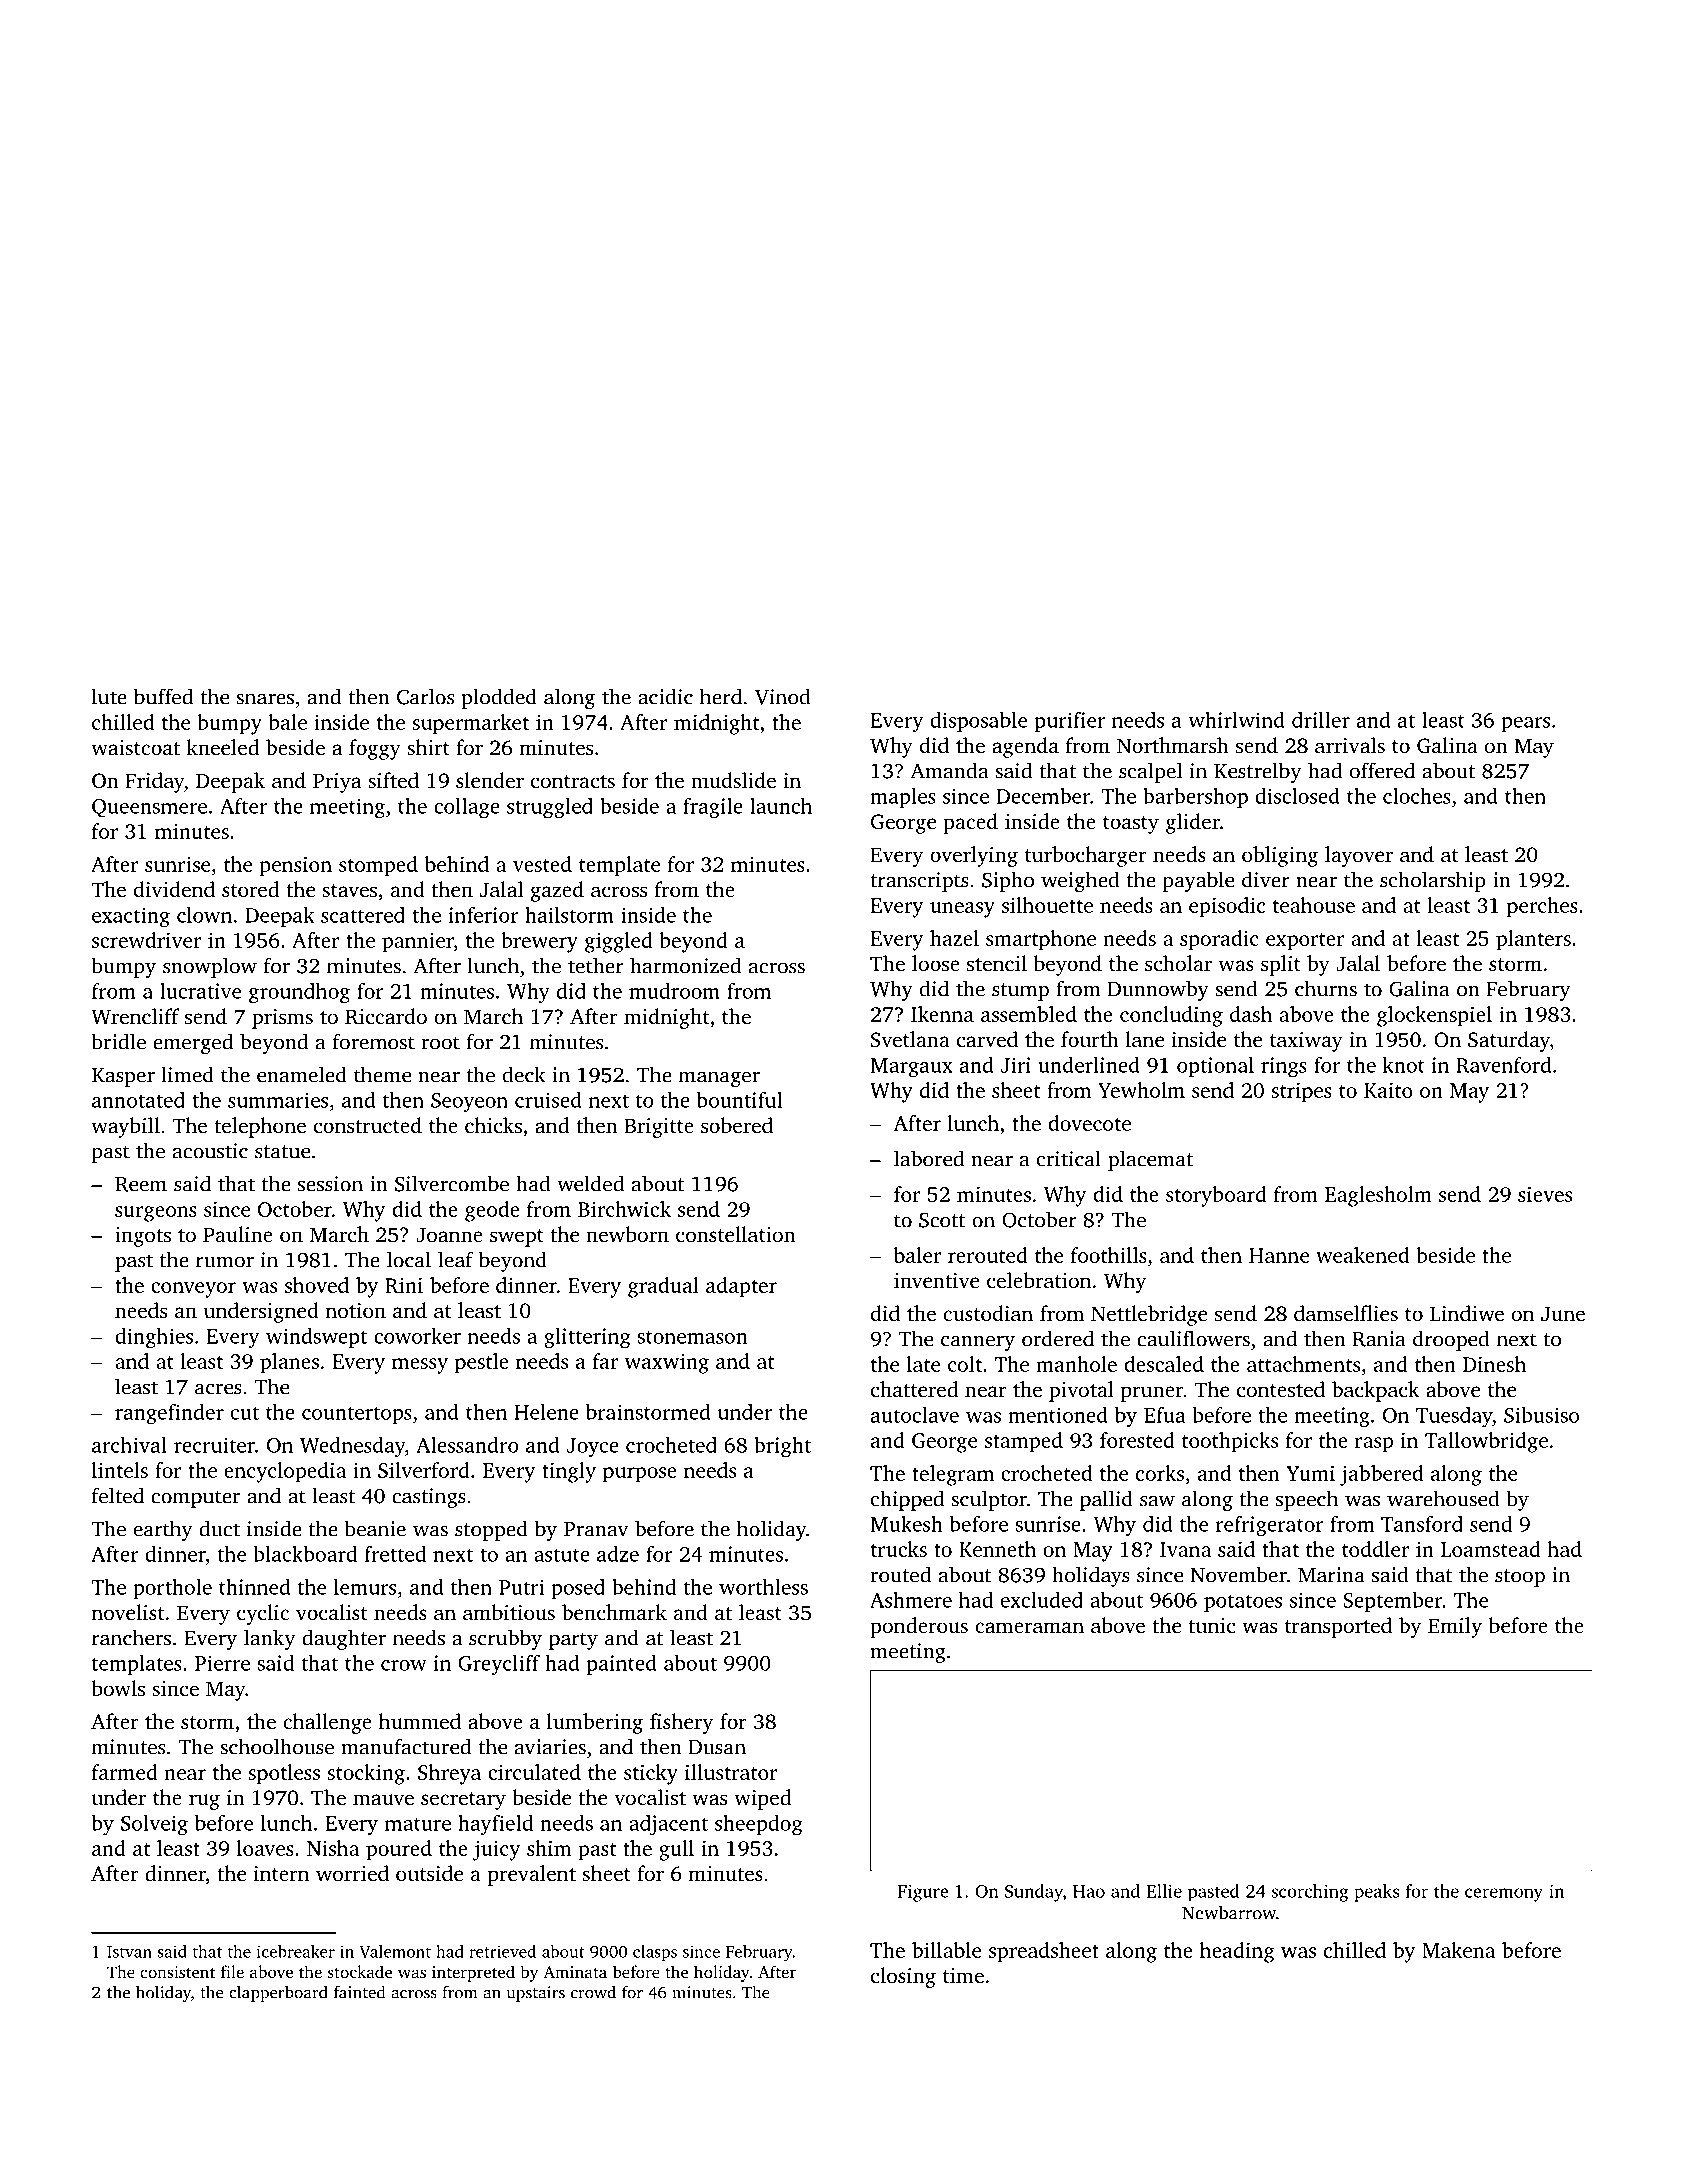 The height and width of the screenshot is (2178, 1683). What do you see at coordinates (169, 1414) in the screenshot?
I see `rangefinder` at bounding box center [169, 1414].
